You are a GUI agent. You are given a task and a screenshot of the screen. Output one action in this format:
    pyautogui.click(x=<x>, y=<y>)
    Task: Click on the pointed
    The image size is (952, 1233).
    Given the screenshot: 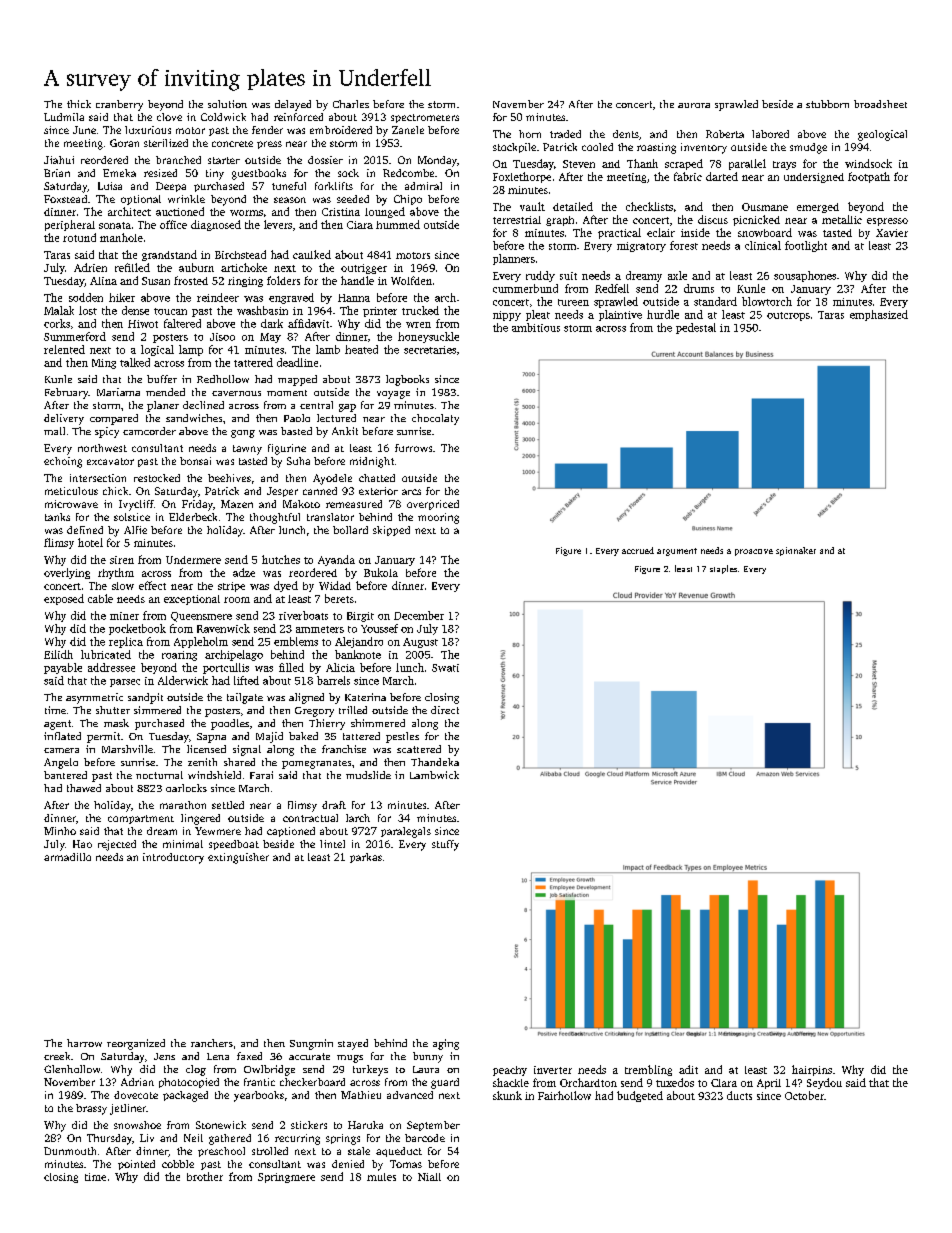 What is the action you would take?
    pyautogui.click(x=136, y=1165)
